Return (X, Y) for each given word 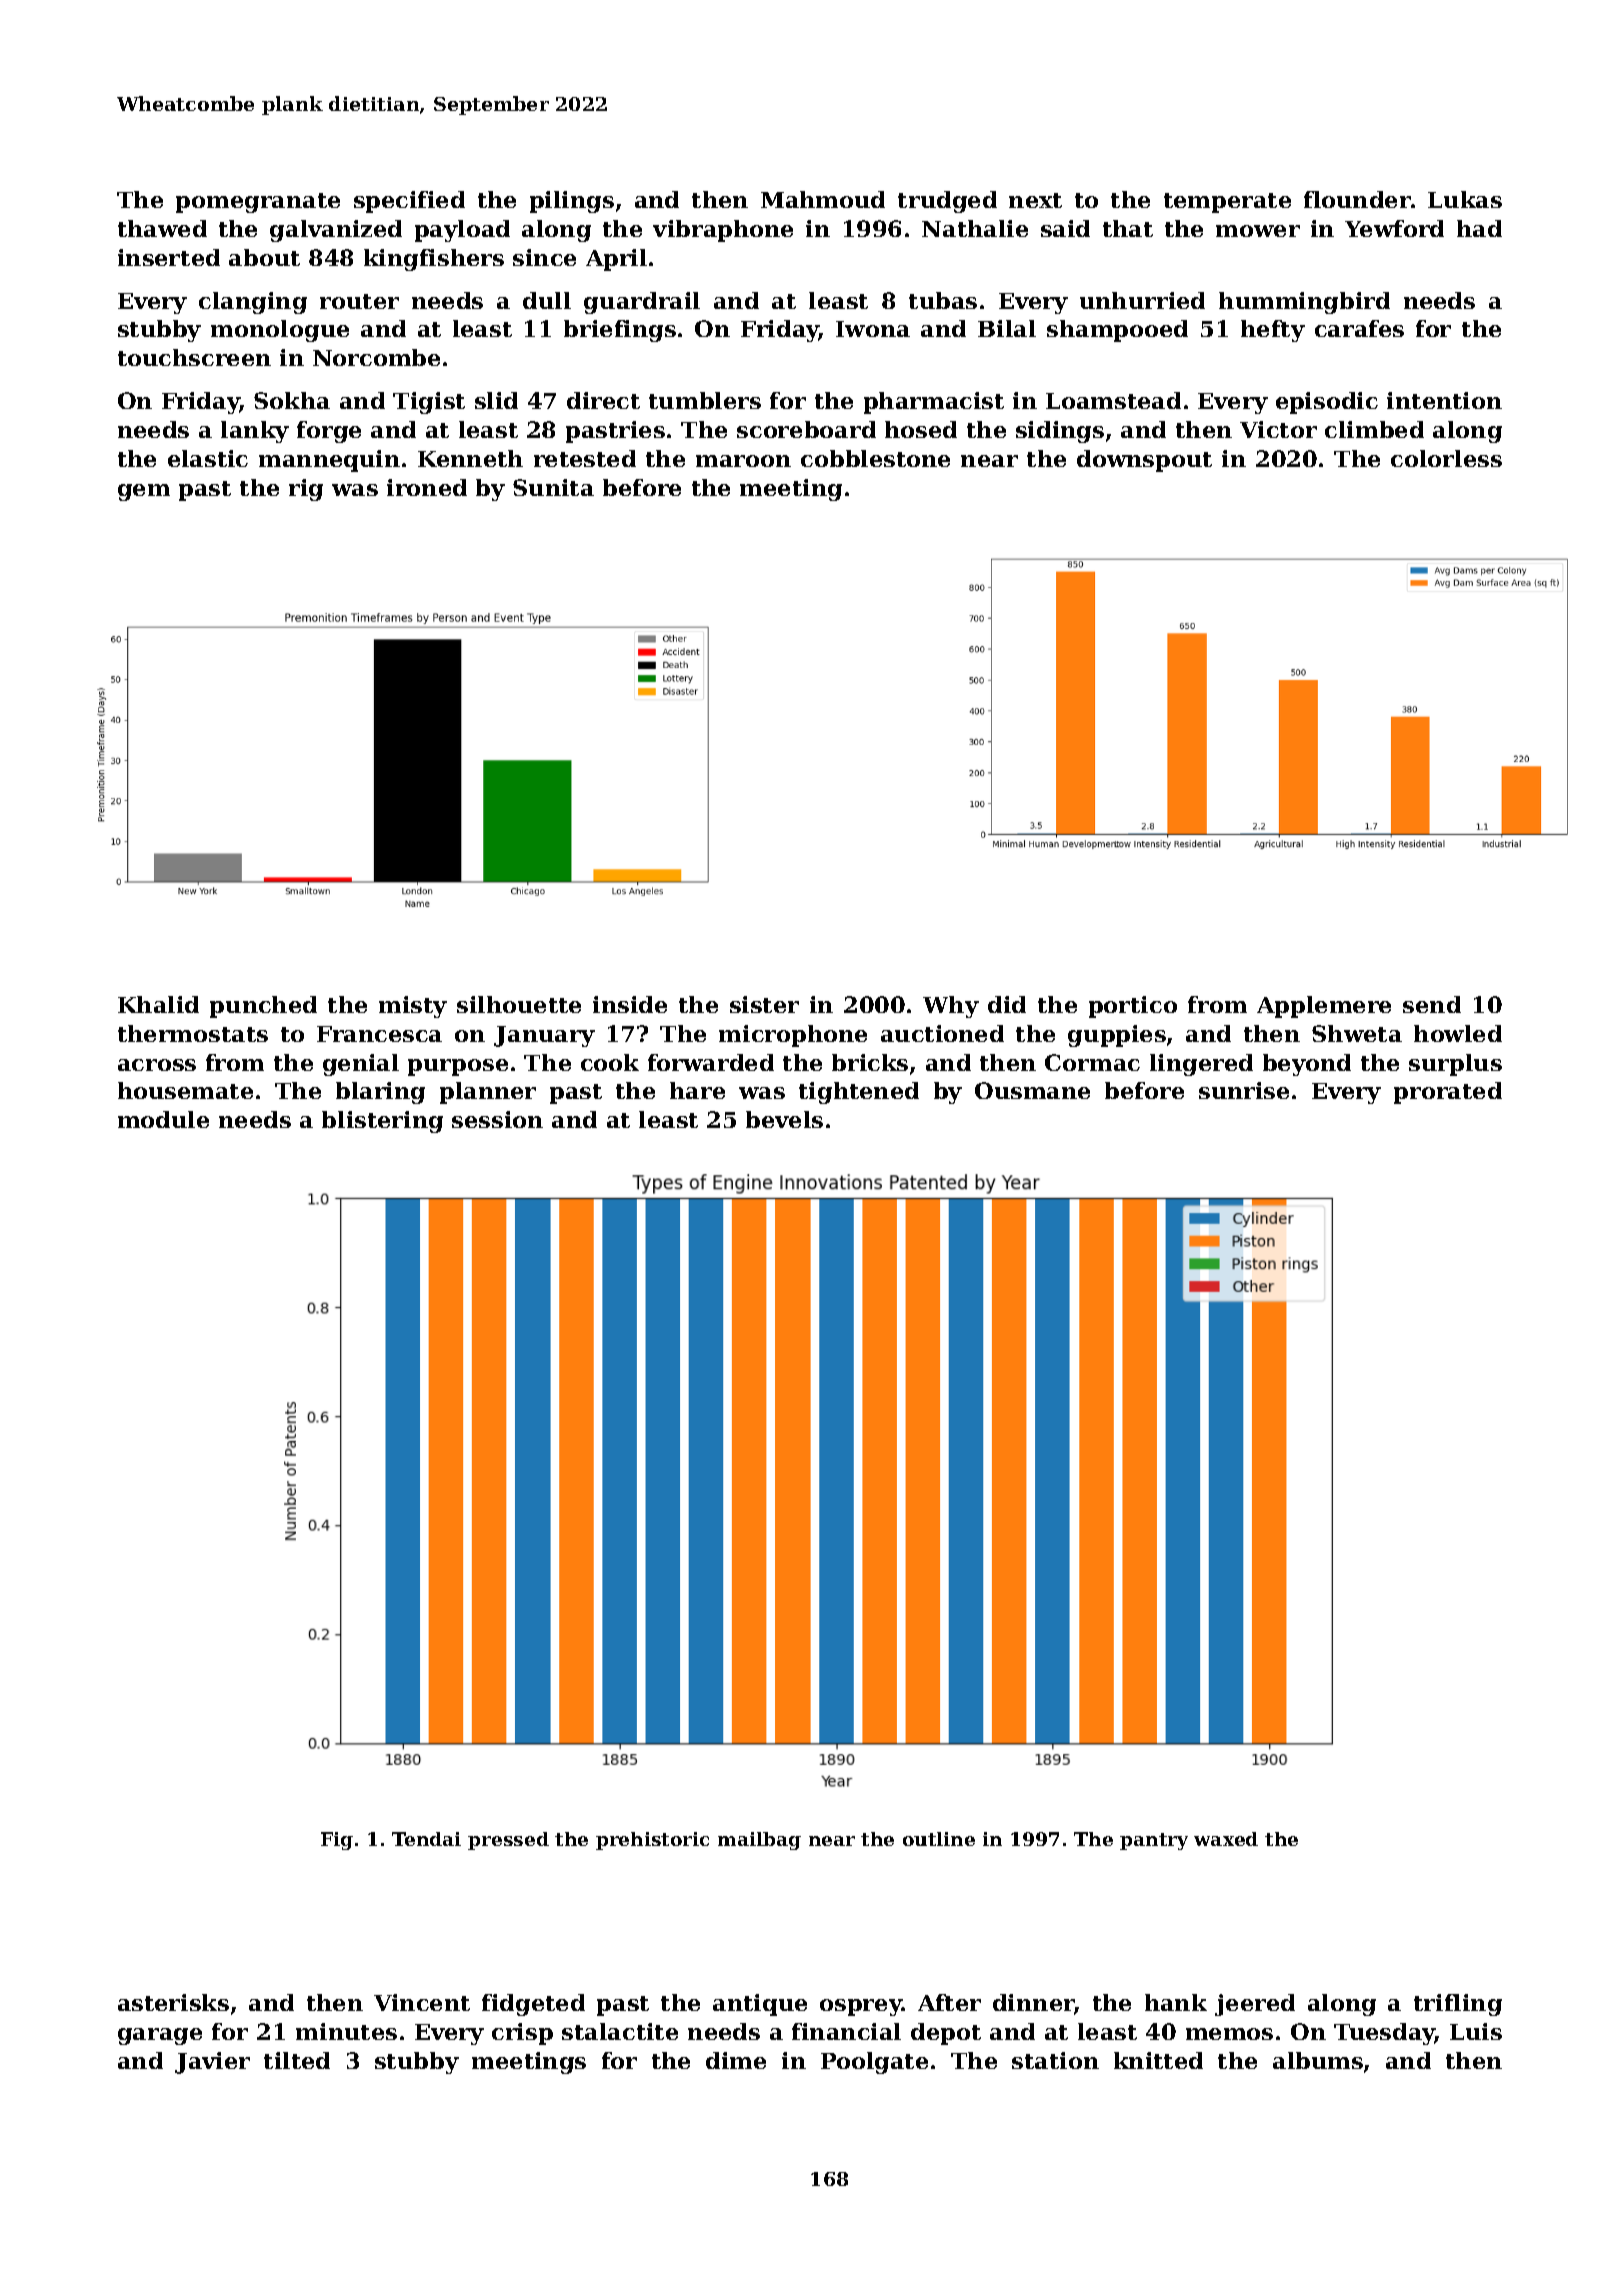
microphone (793, 1036)
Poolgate (874, 2063)
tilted (297, 2060)
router (359, 301)
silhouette (519, 1004)
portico (1133, 1007)
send (1432, 1004)
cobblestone (875, 458)
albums (1318, 2060)
